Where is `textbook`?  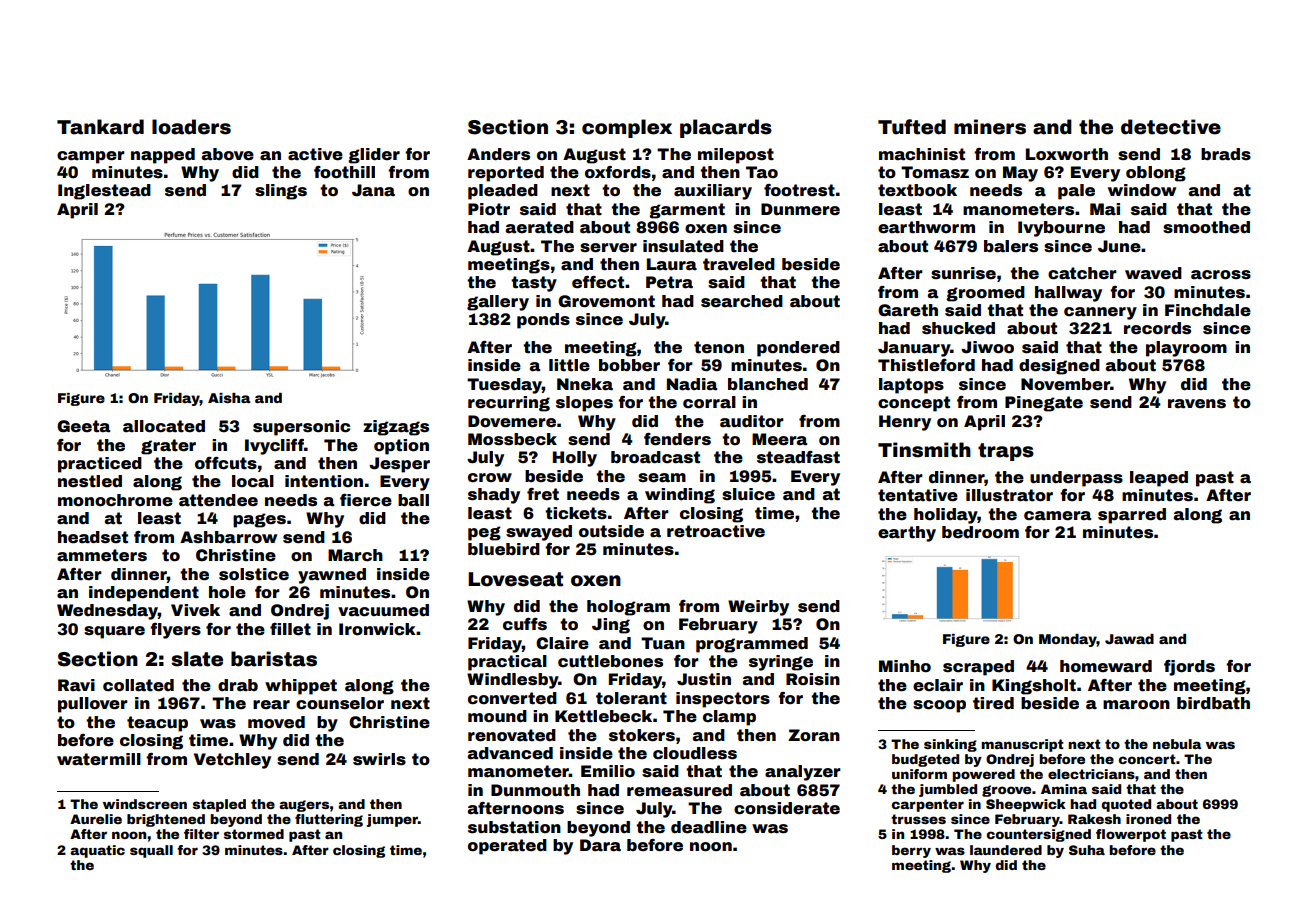 textbook is located at coordinates (917, 190).
